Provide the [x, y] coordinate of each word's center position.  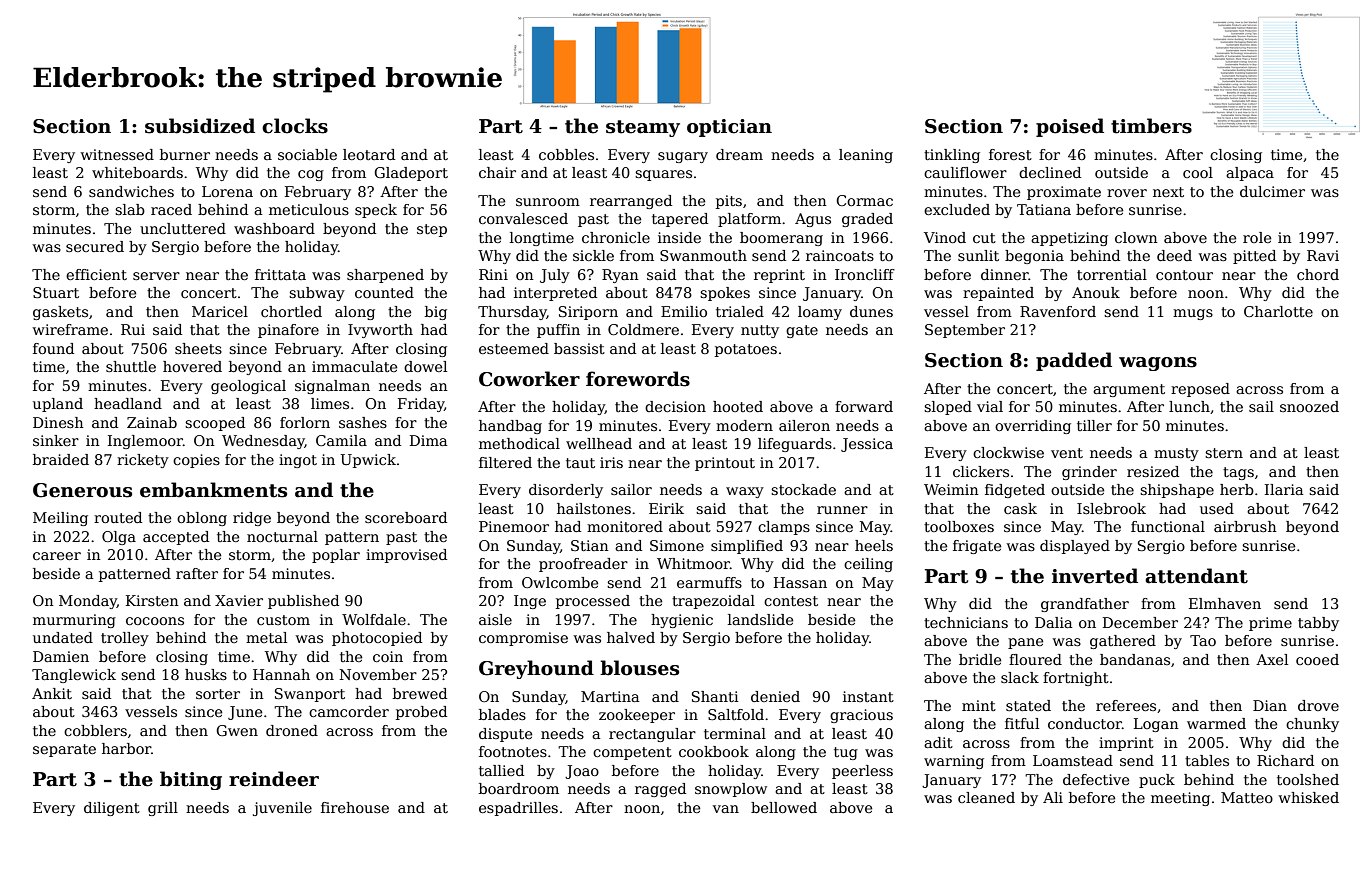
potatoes [746, 350]
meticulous [309, 209]
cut [984, 238]
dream [739, 154]
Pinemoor [514, 526]
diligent [112, 809]
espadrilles [518, 809]
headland [128, 403]
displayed [1075, 547]
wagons [1158, 364]
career [57, 556]
